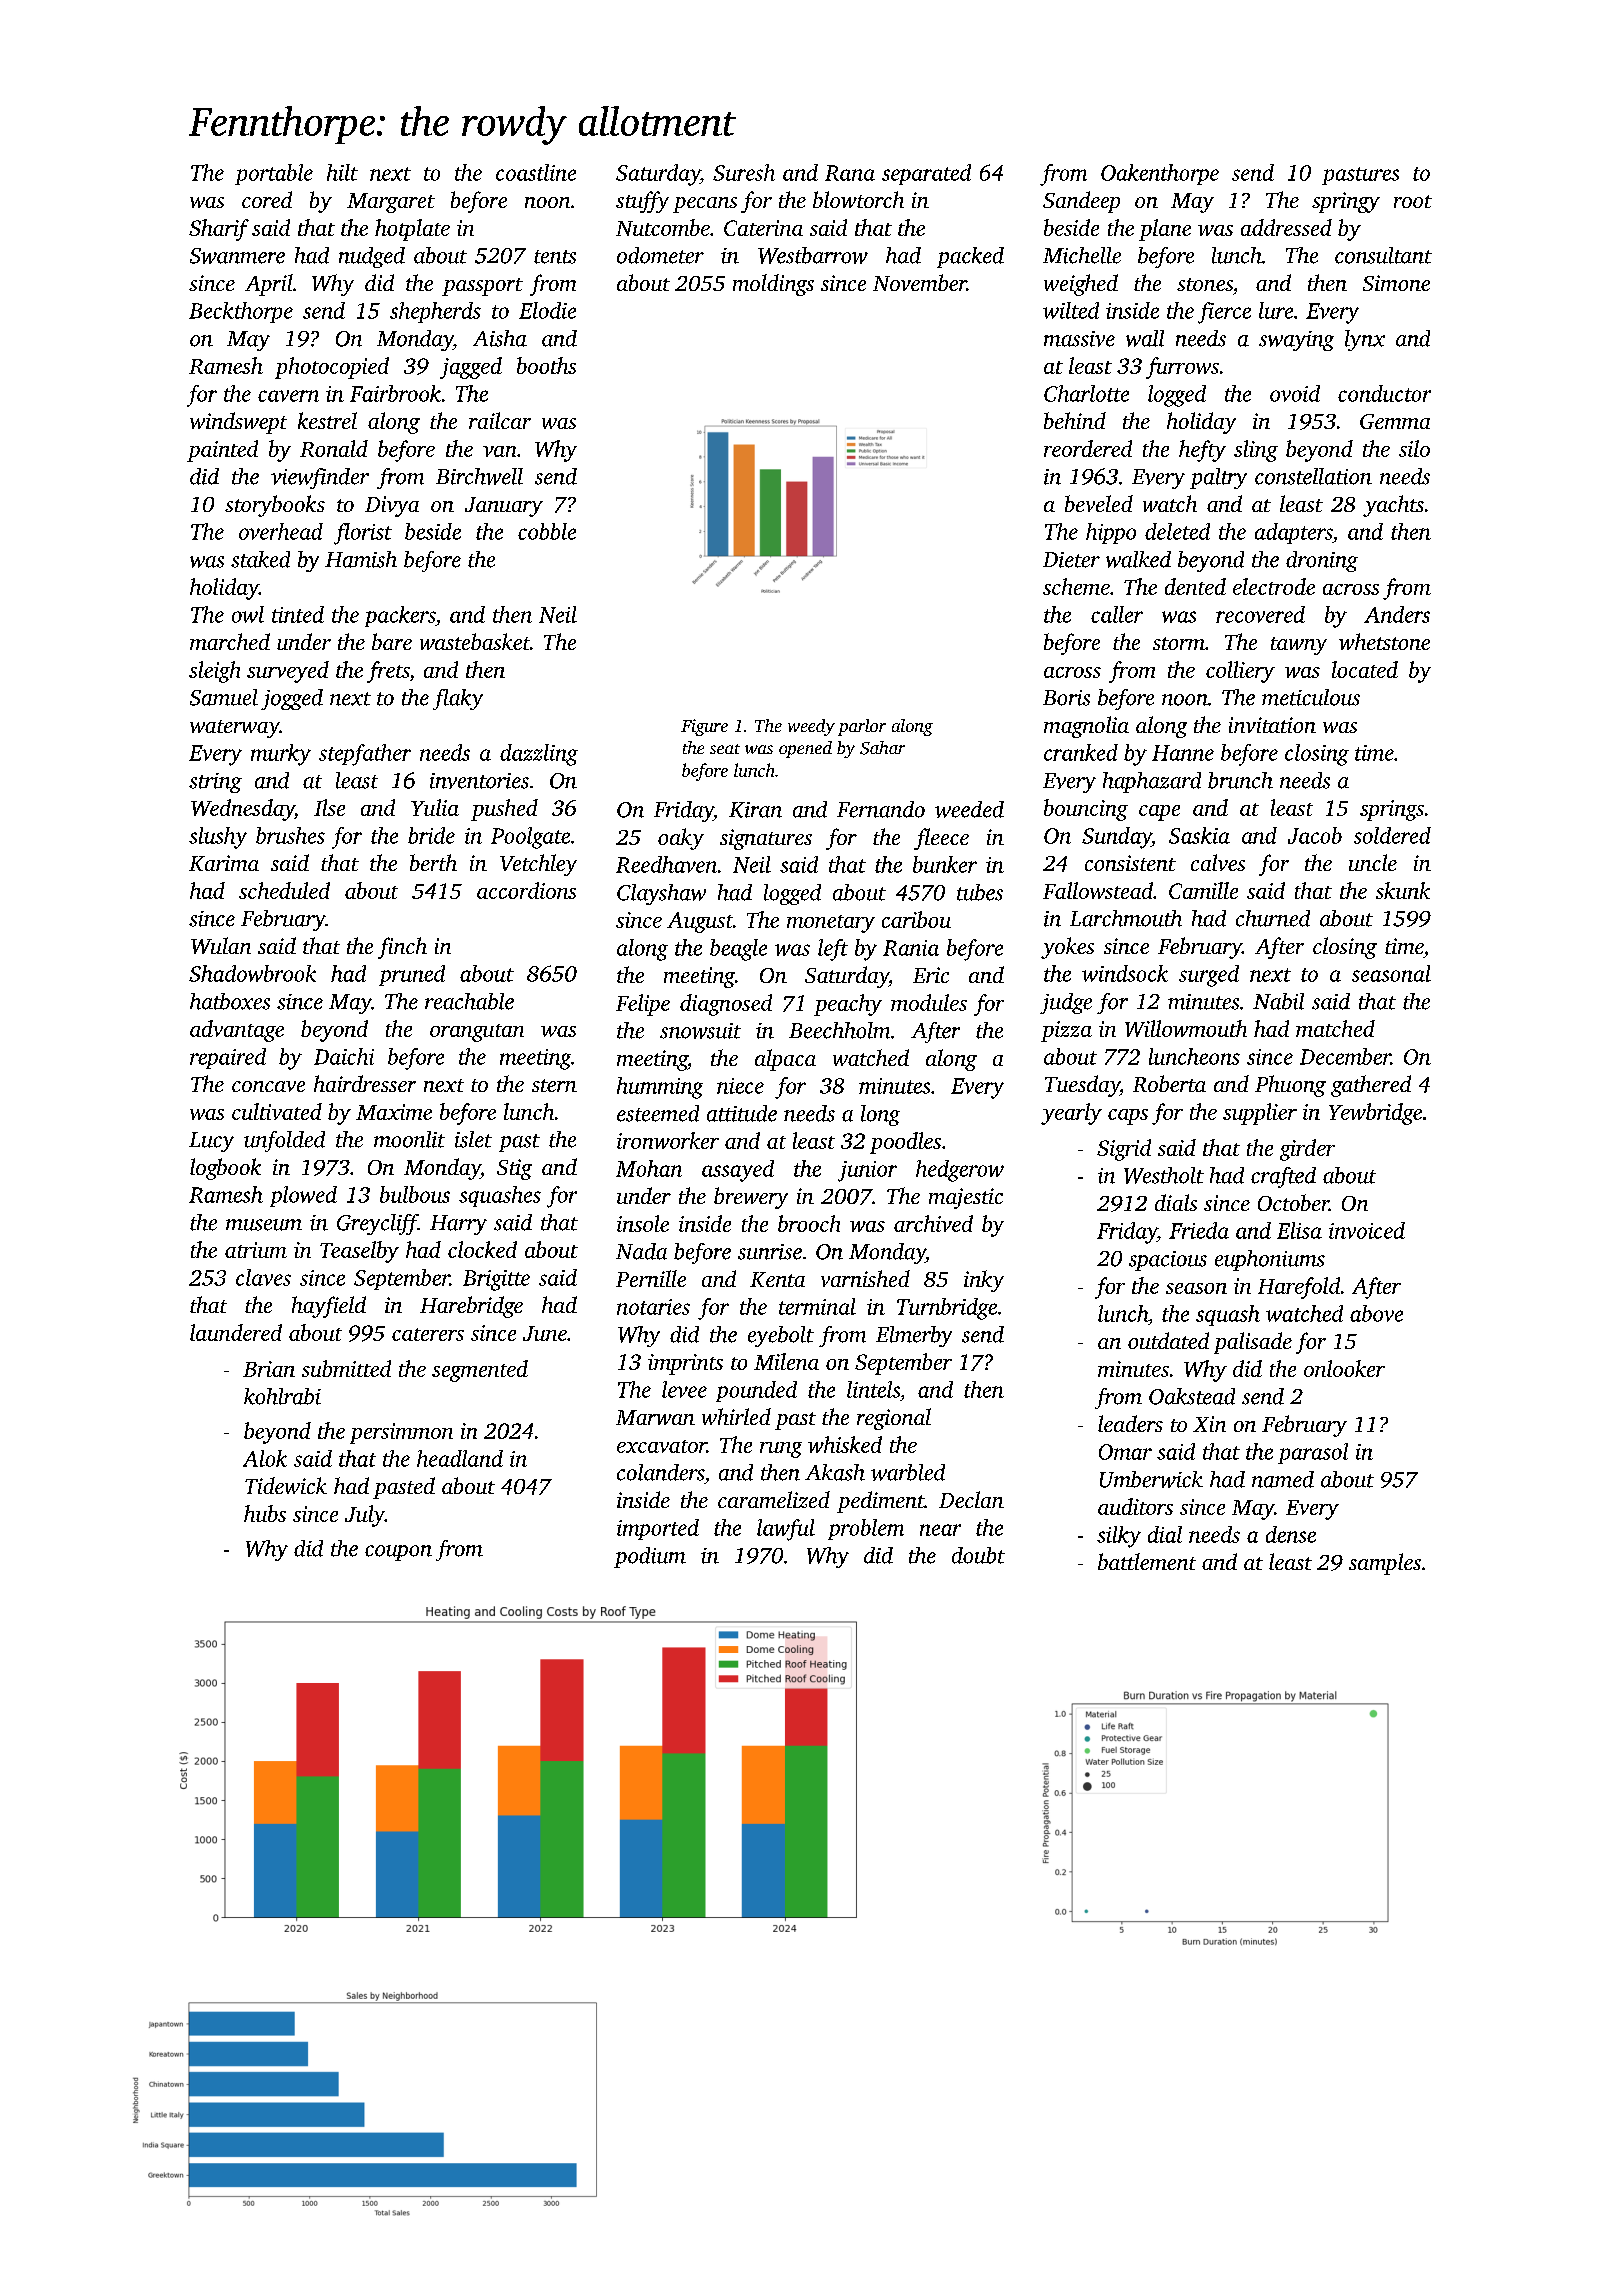 The image size is (1620, 2292). Describe the element at coordinates (1160, 174) in the screenshot. I see `Oakenthorpe` at that location.
